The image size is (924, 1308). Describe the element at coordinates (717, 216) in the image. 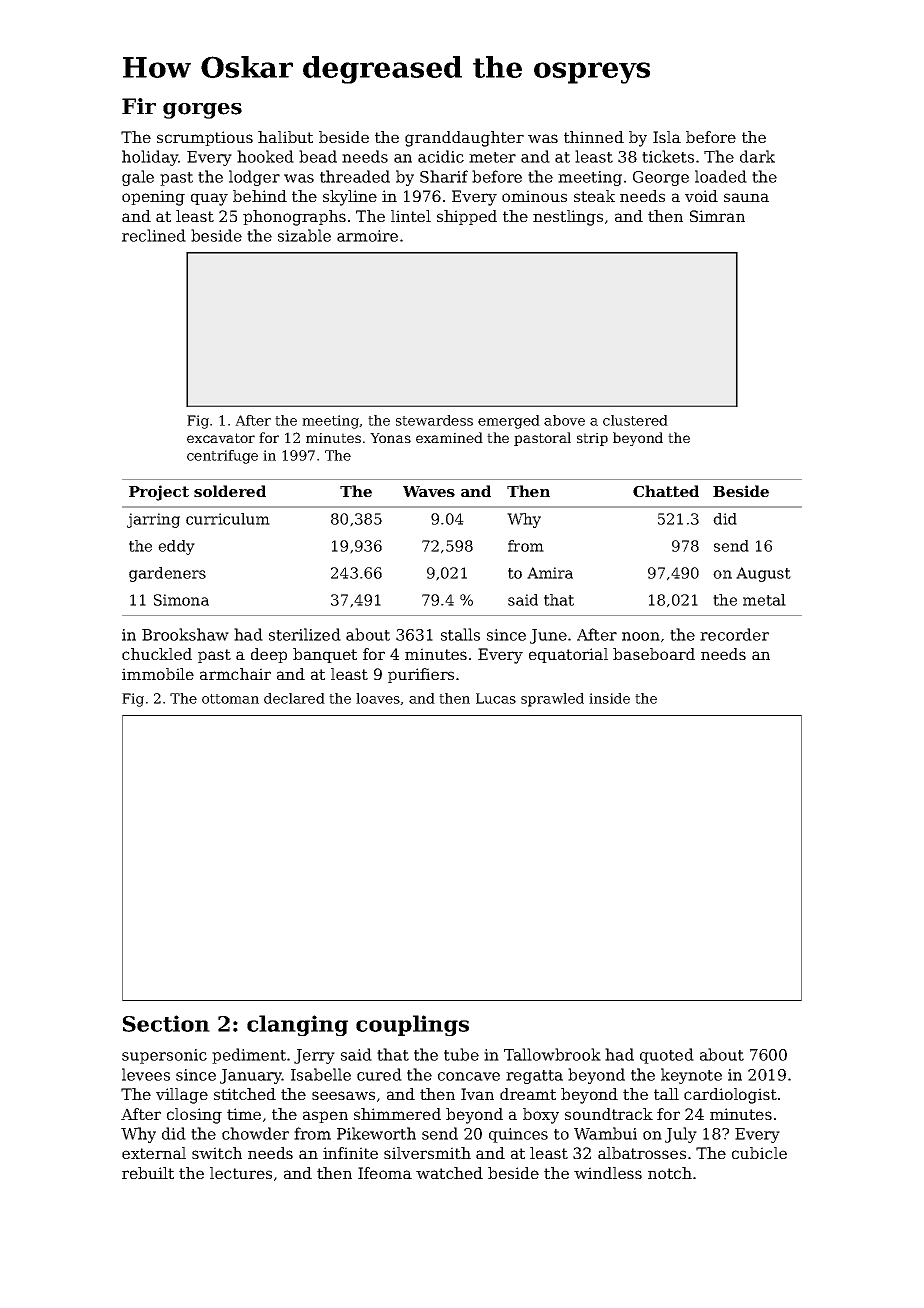

I see `Simran` at that location.
